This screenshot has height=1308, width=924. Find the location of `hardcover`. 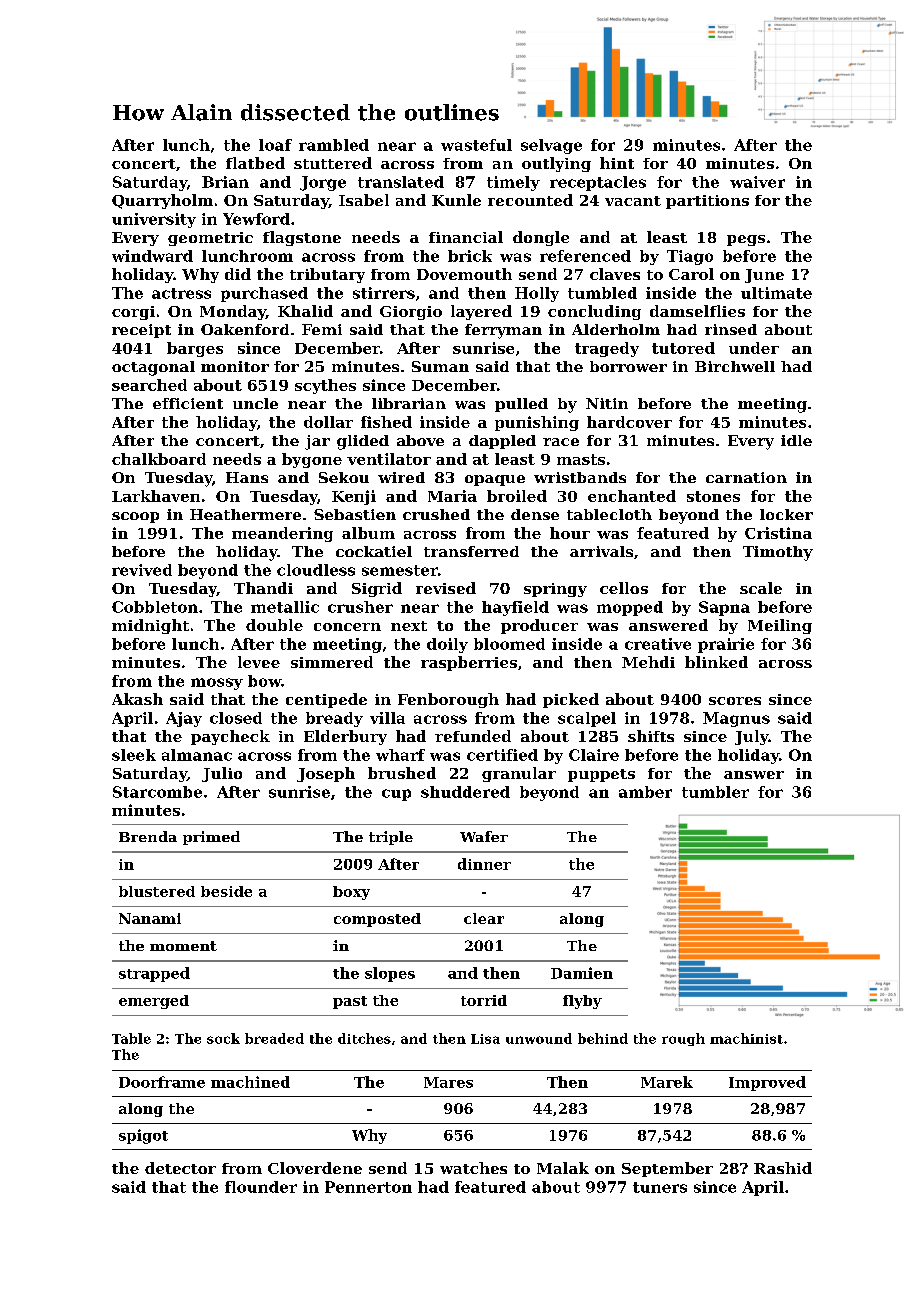

hardcover is located at coordinates (629, 422).
